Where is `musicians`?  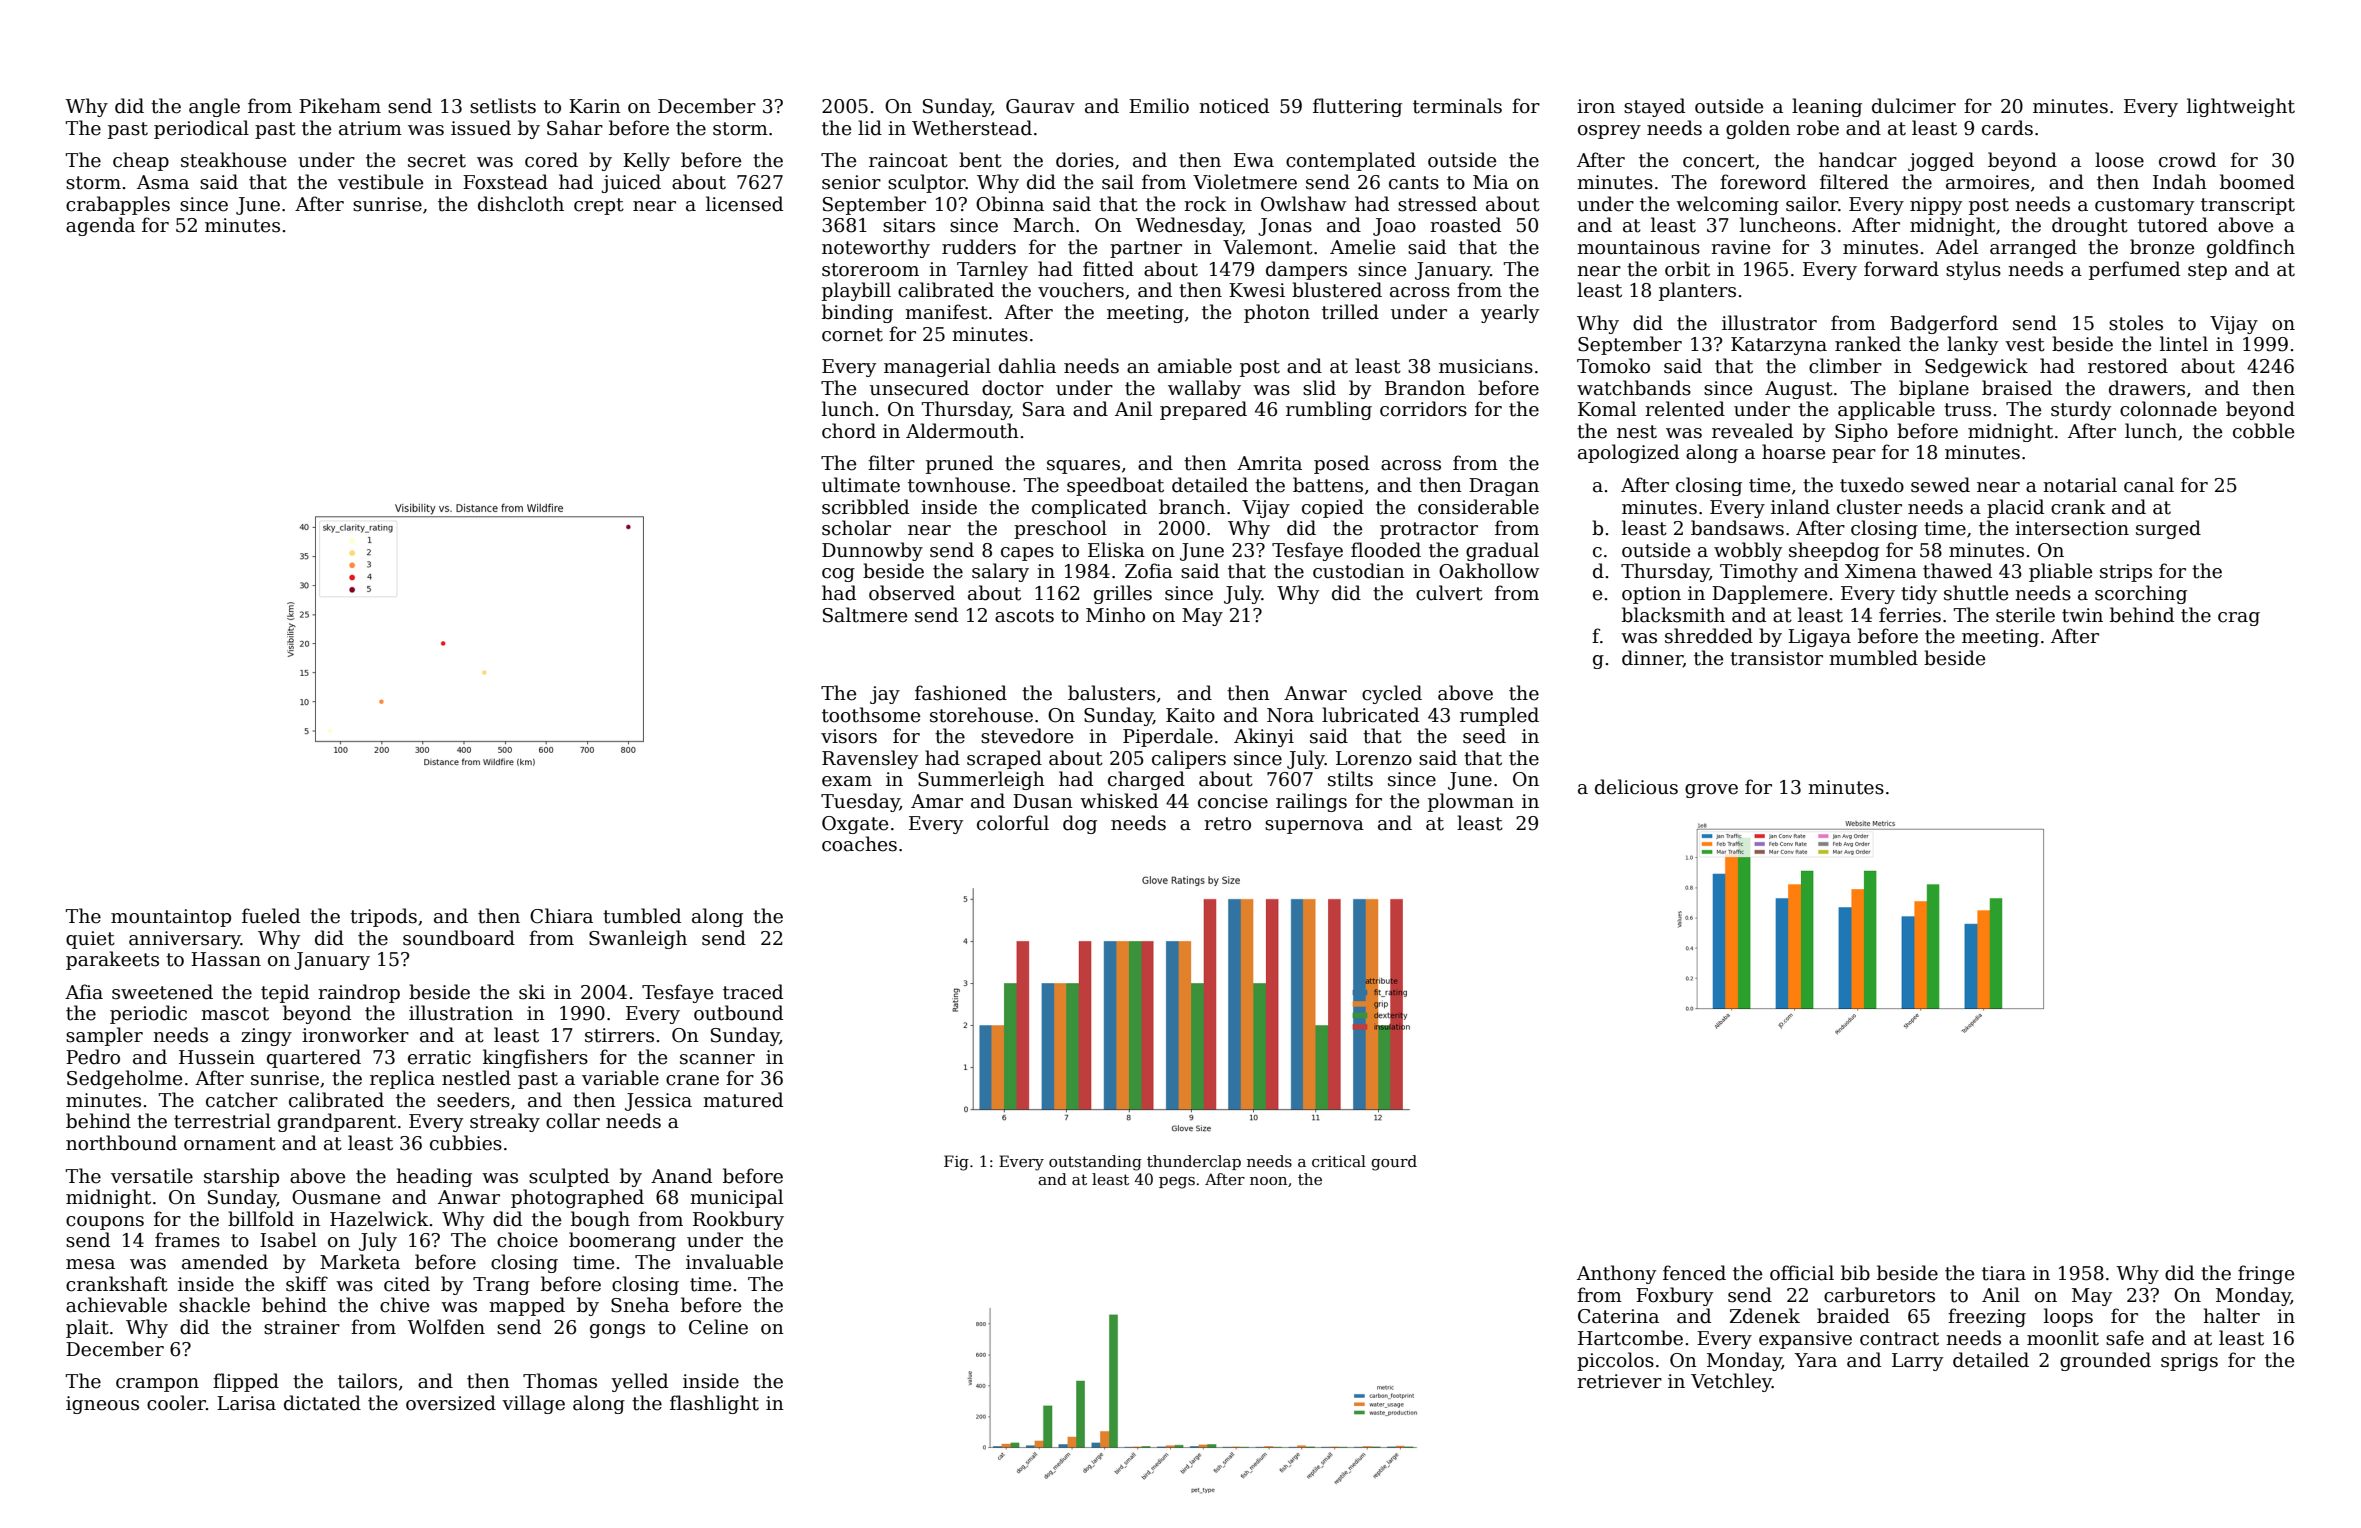 musicians is located at coordinates (1486, 366).
